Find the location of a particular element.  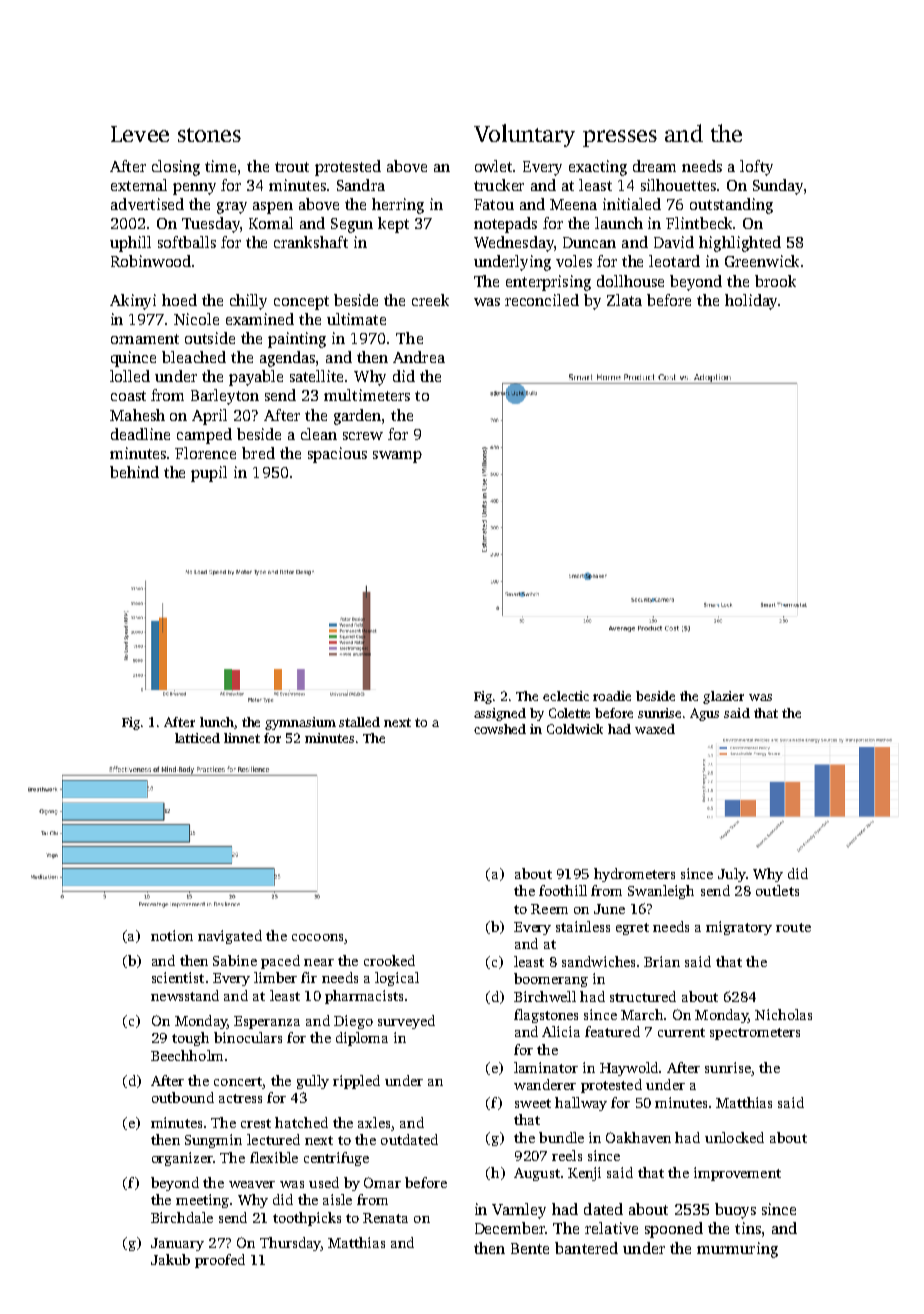

glazier is located at coordinates (723, 697).
